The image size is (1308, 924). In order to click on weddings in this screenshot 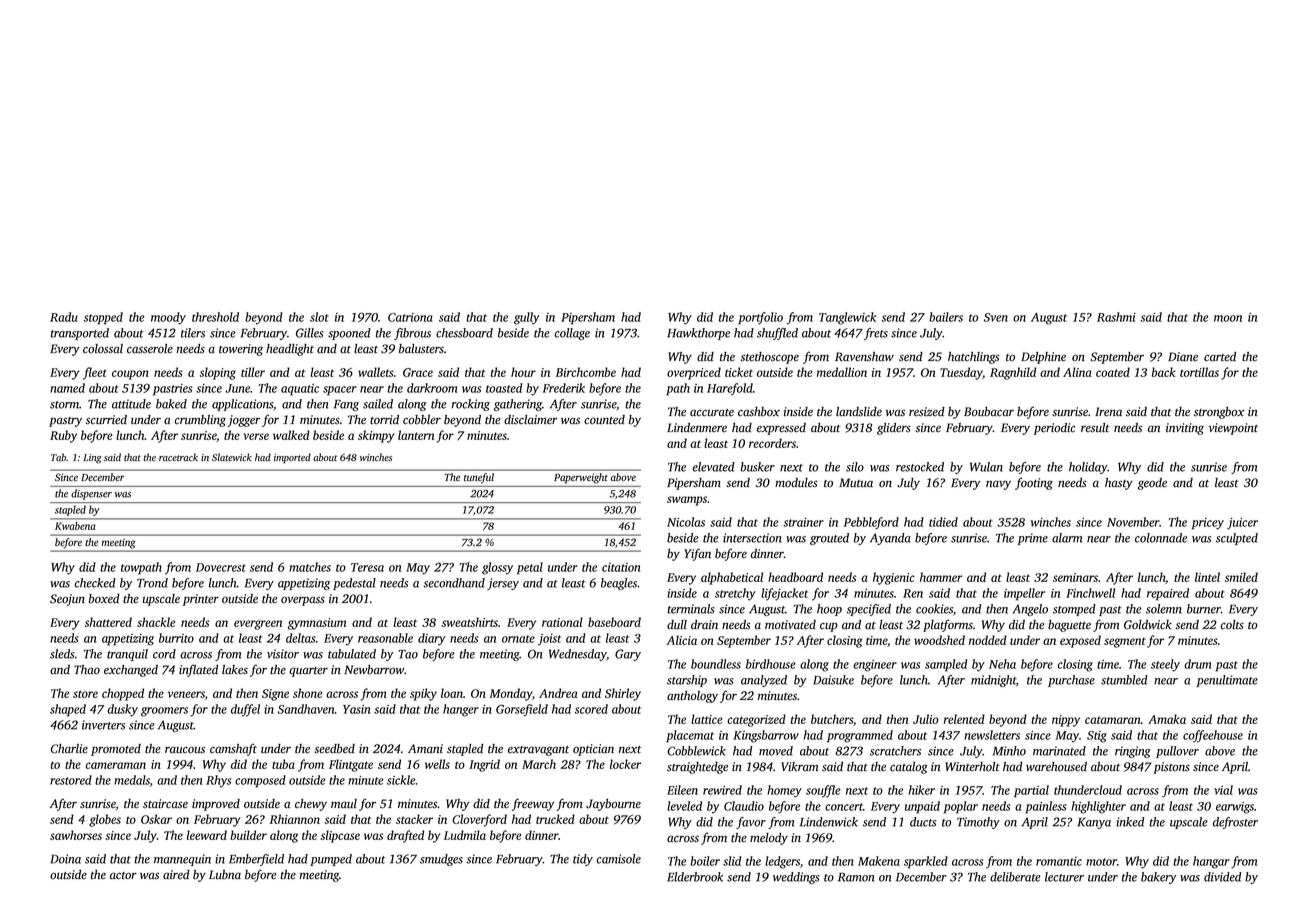, I will do `click(796, 878)`.
